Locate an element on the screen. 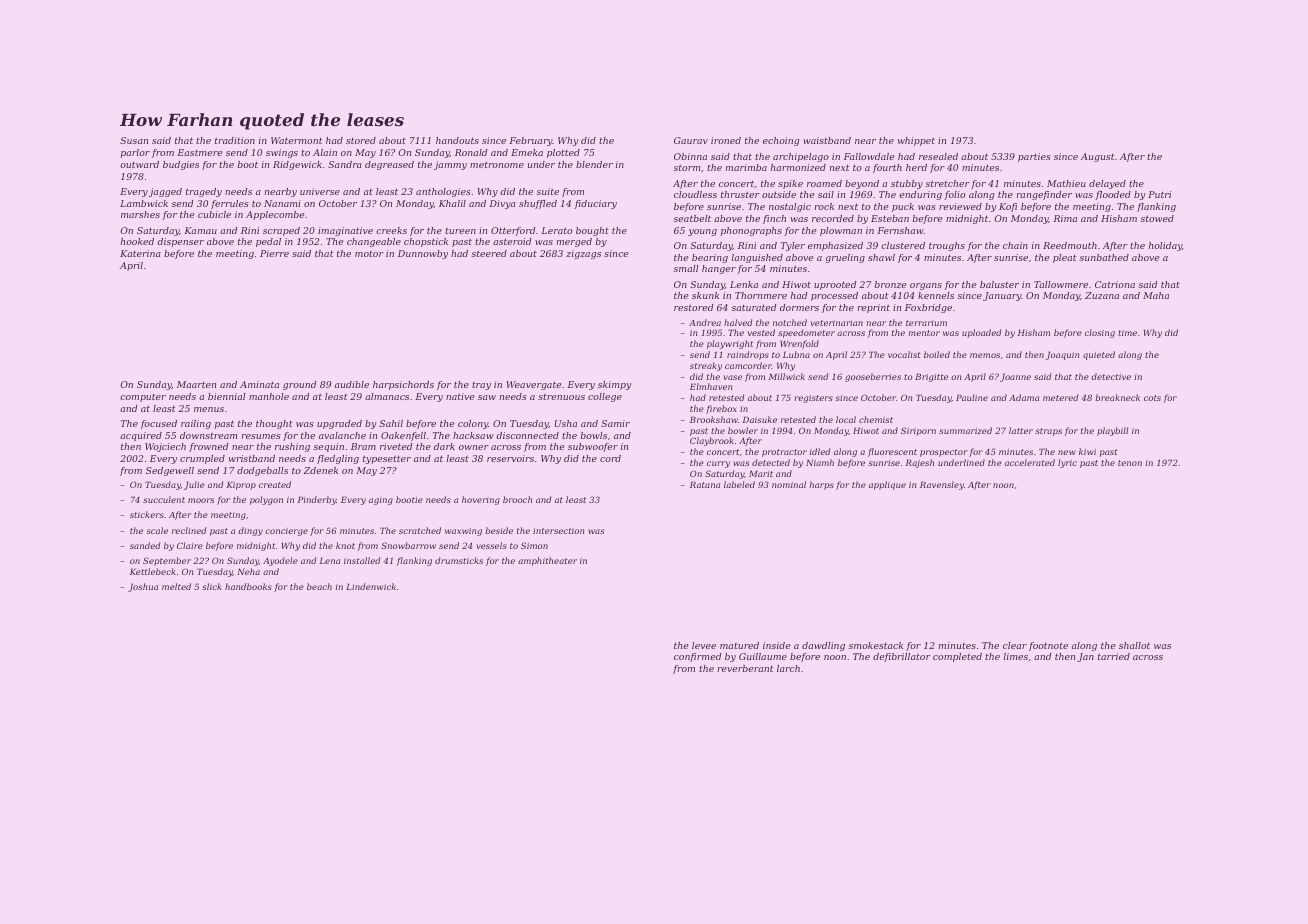 The height and width of the screenshot is (924, 1308). Gaurav is located at coordinates (691, 140).
